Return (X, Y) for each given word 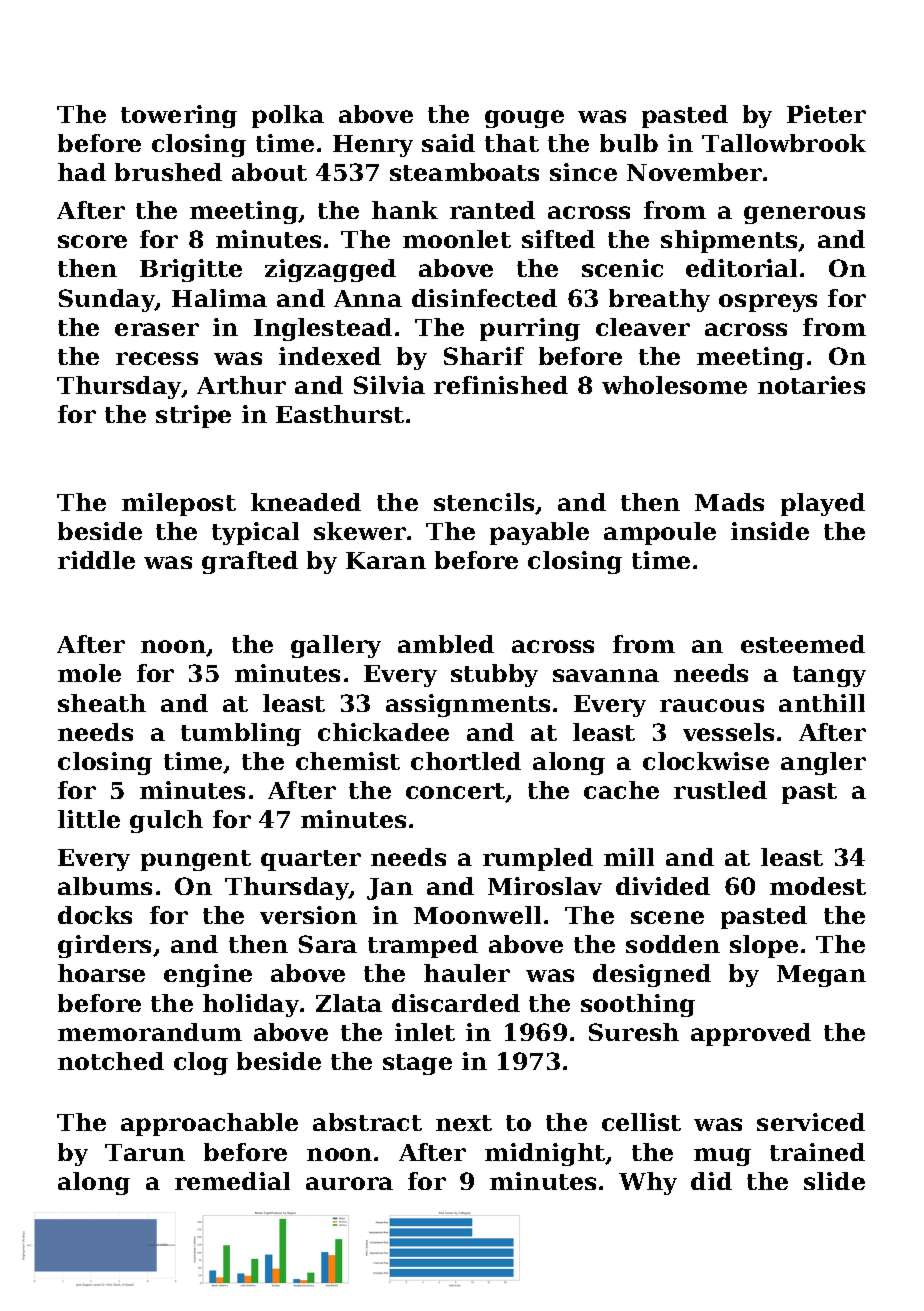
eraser (157, 329)
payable (539, 533)
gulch (166, 821)
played (823, 504)
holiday (251, 1005)
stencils (484, 502)
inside (770, 531)
